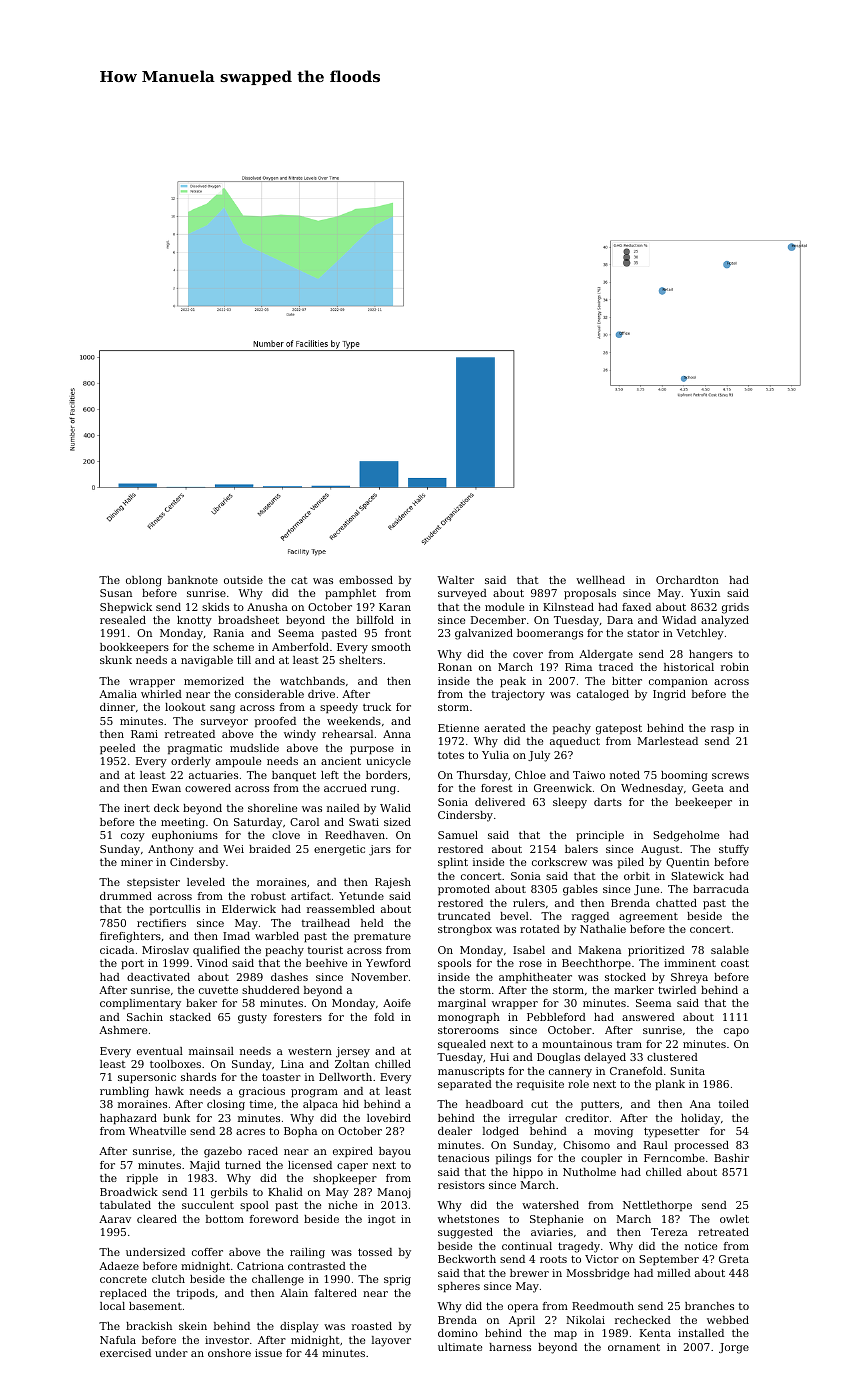 This image has width=849, height=1400. I want to click on purpose, so click(372, 750).
